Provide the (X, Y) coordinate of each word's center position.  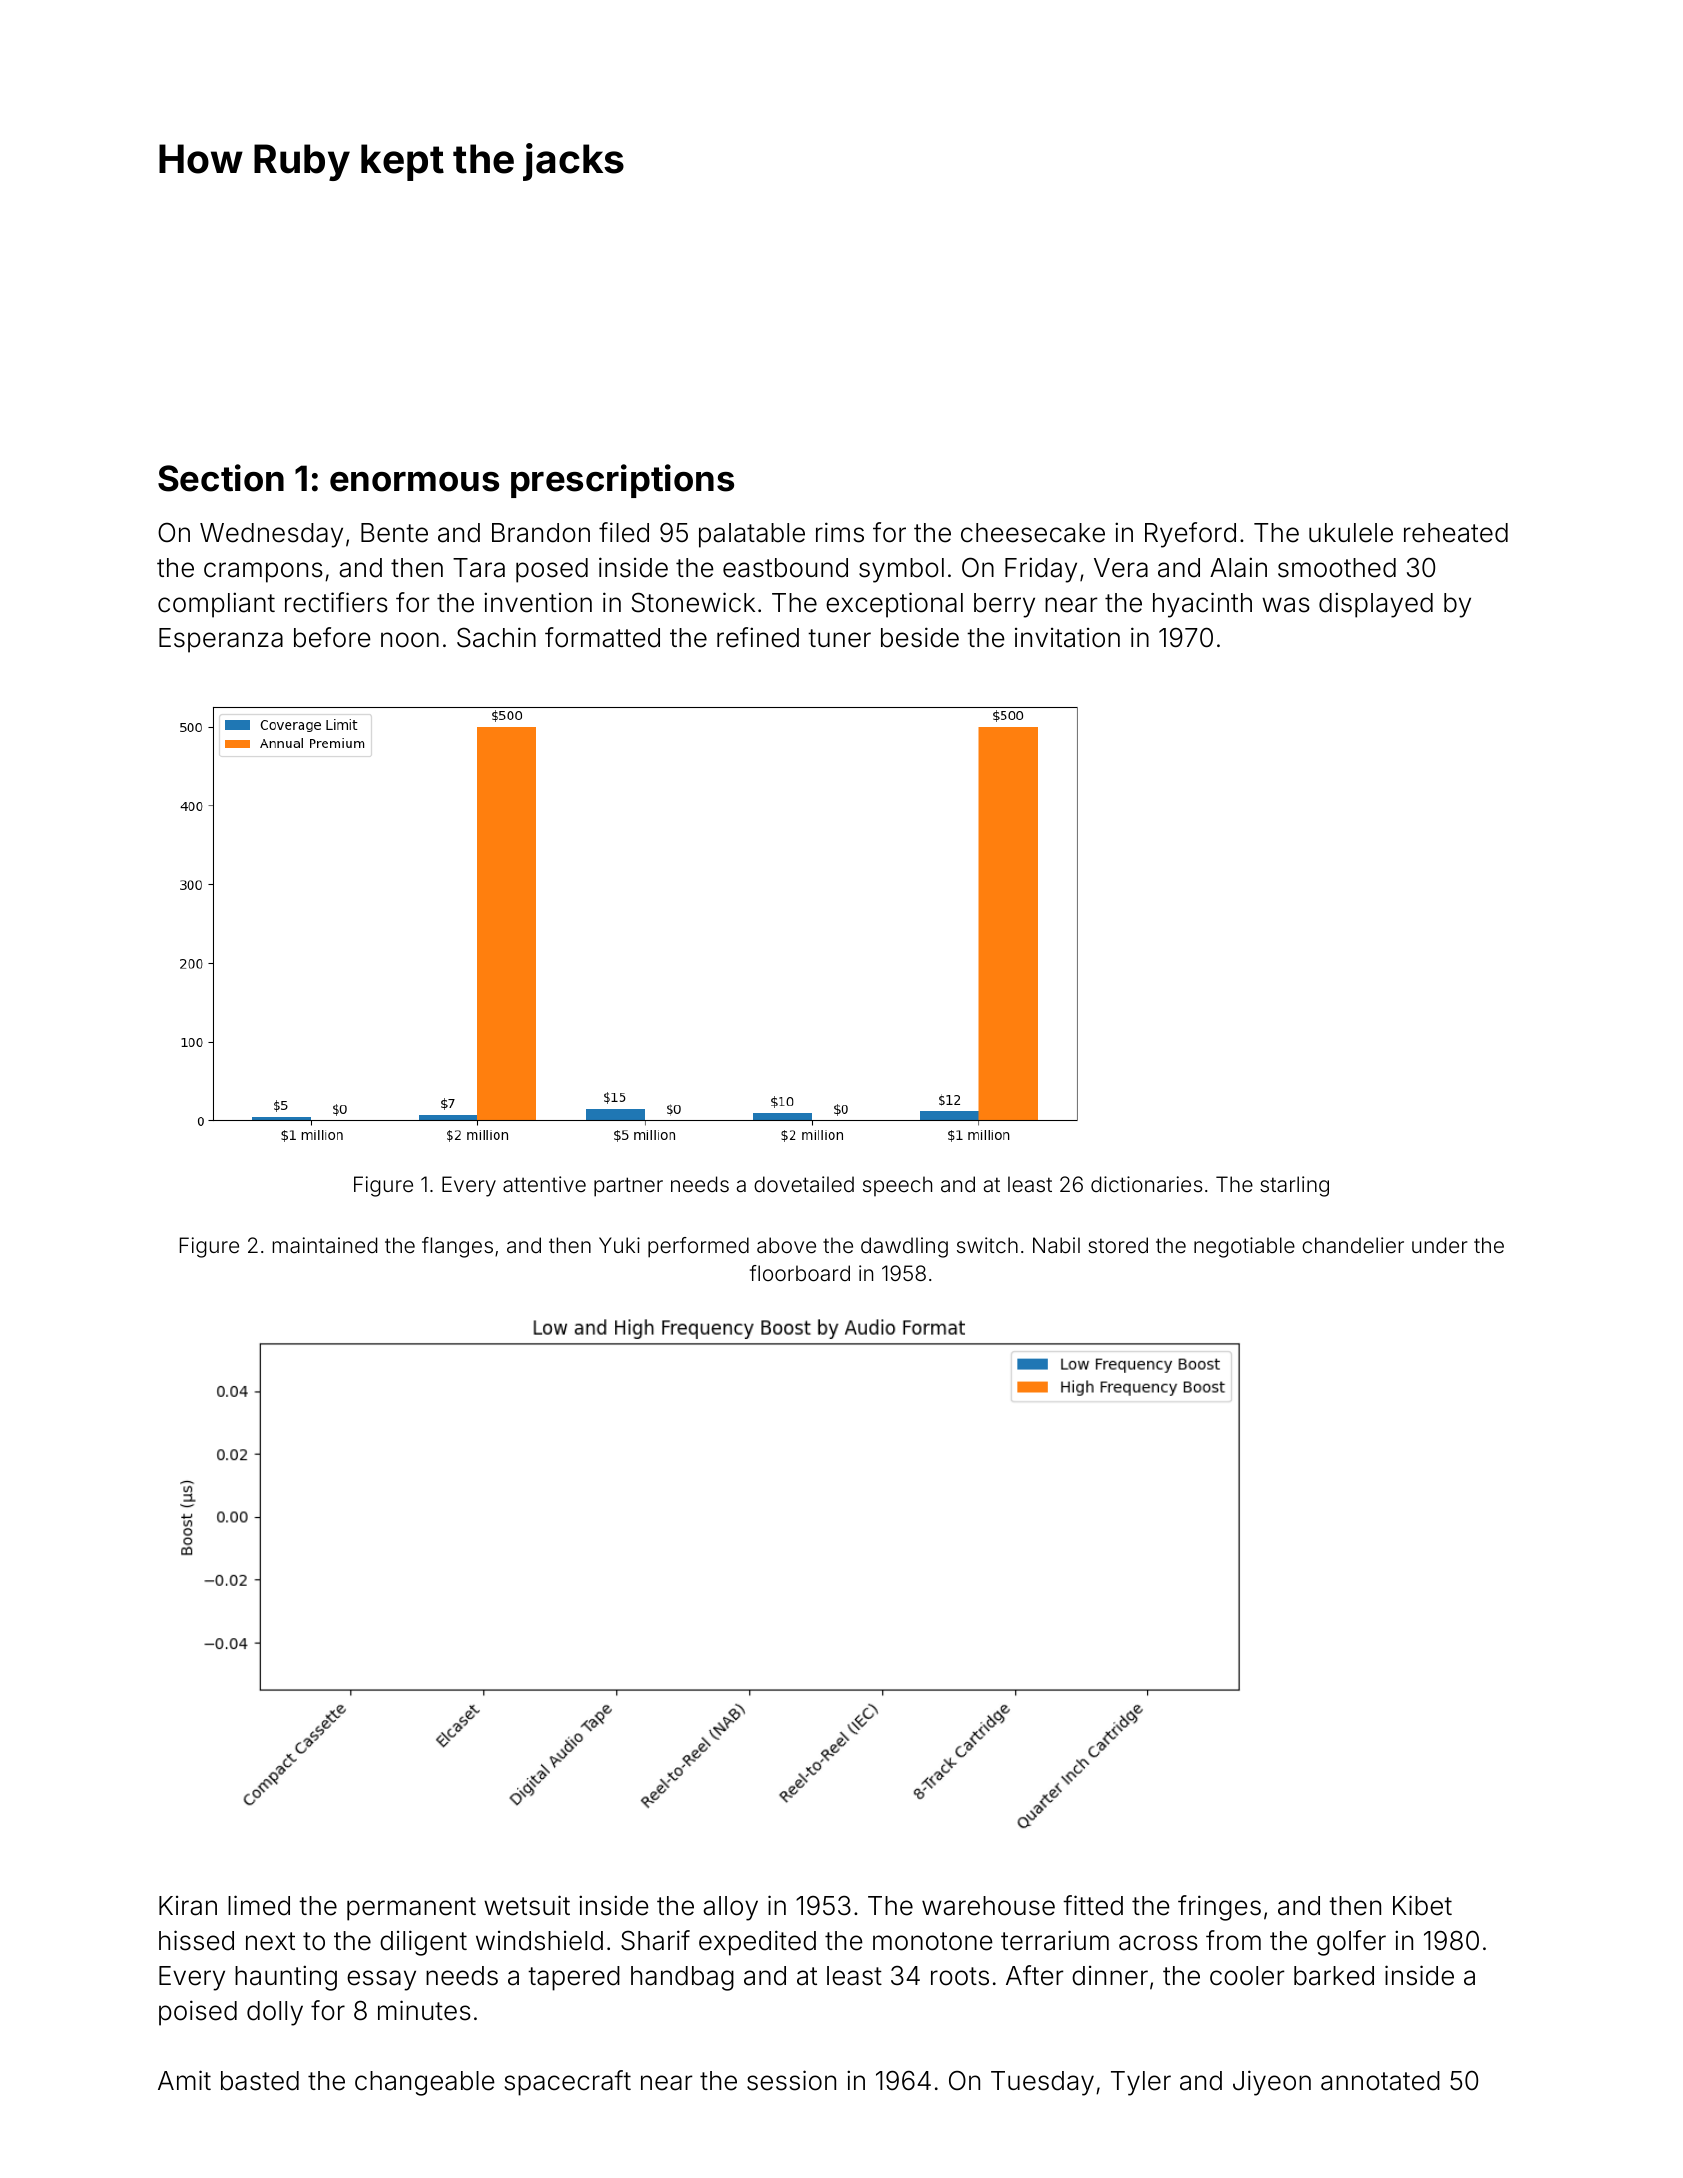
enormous (414, 482)
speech (897, 1186)
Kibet (1422, 1905)
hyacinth (1202, 605)
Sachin (496, 637)
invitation (1067, 638)
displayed (1376, 605)
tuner (839, 638)
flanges (457, 1247)
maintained (325, 1245)
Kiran (188, 1906)
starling (1294, 1186)
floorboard (800, 1273)
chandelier (1353, 1245)
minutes (424, 2010)
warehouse (988, 1906)
